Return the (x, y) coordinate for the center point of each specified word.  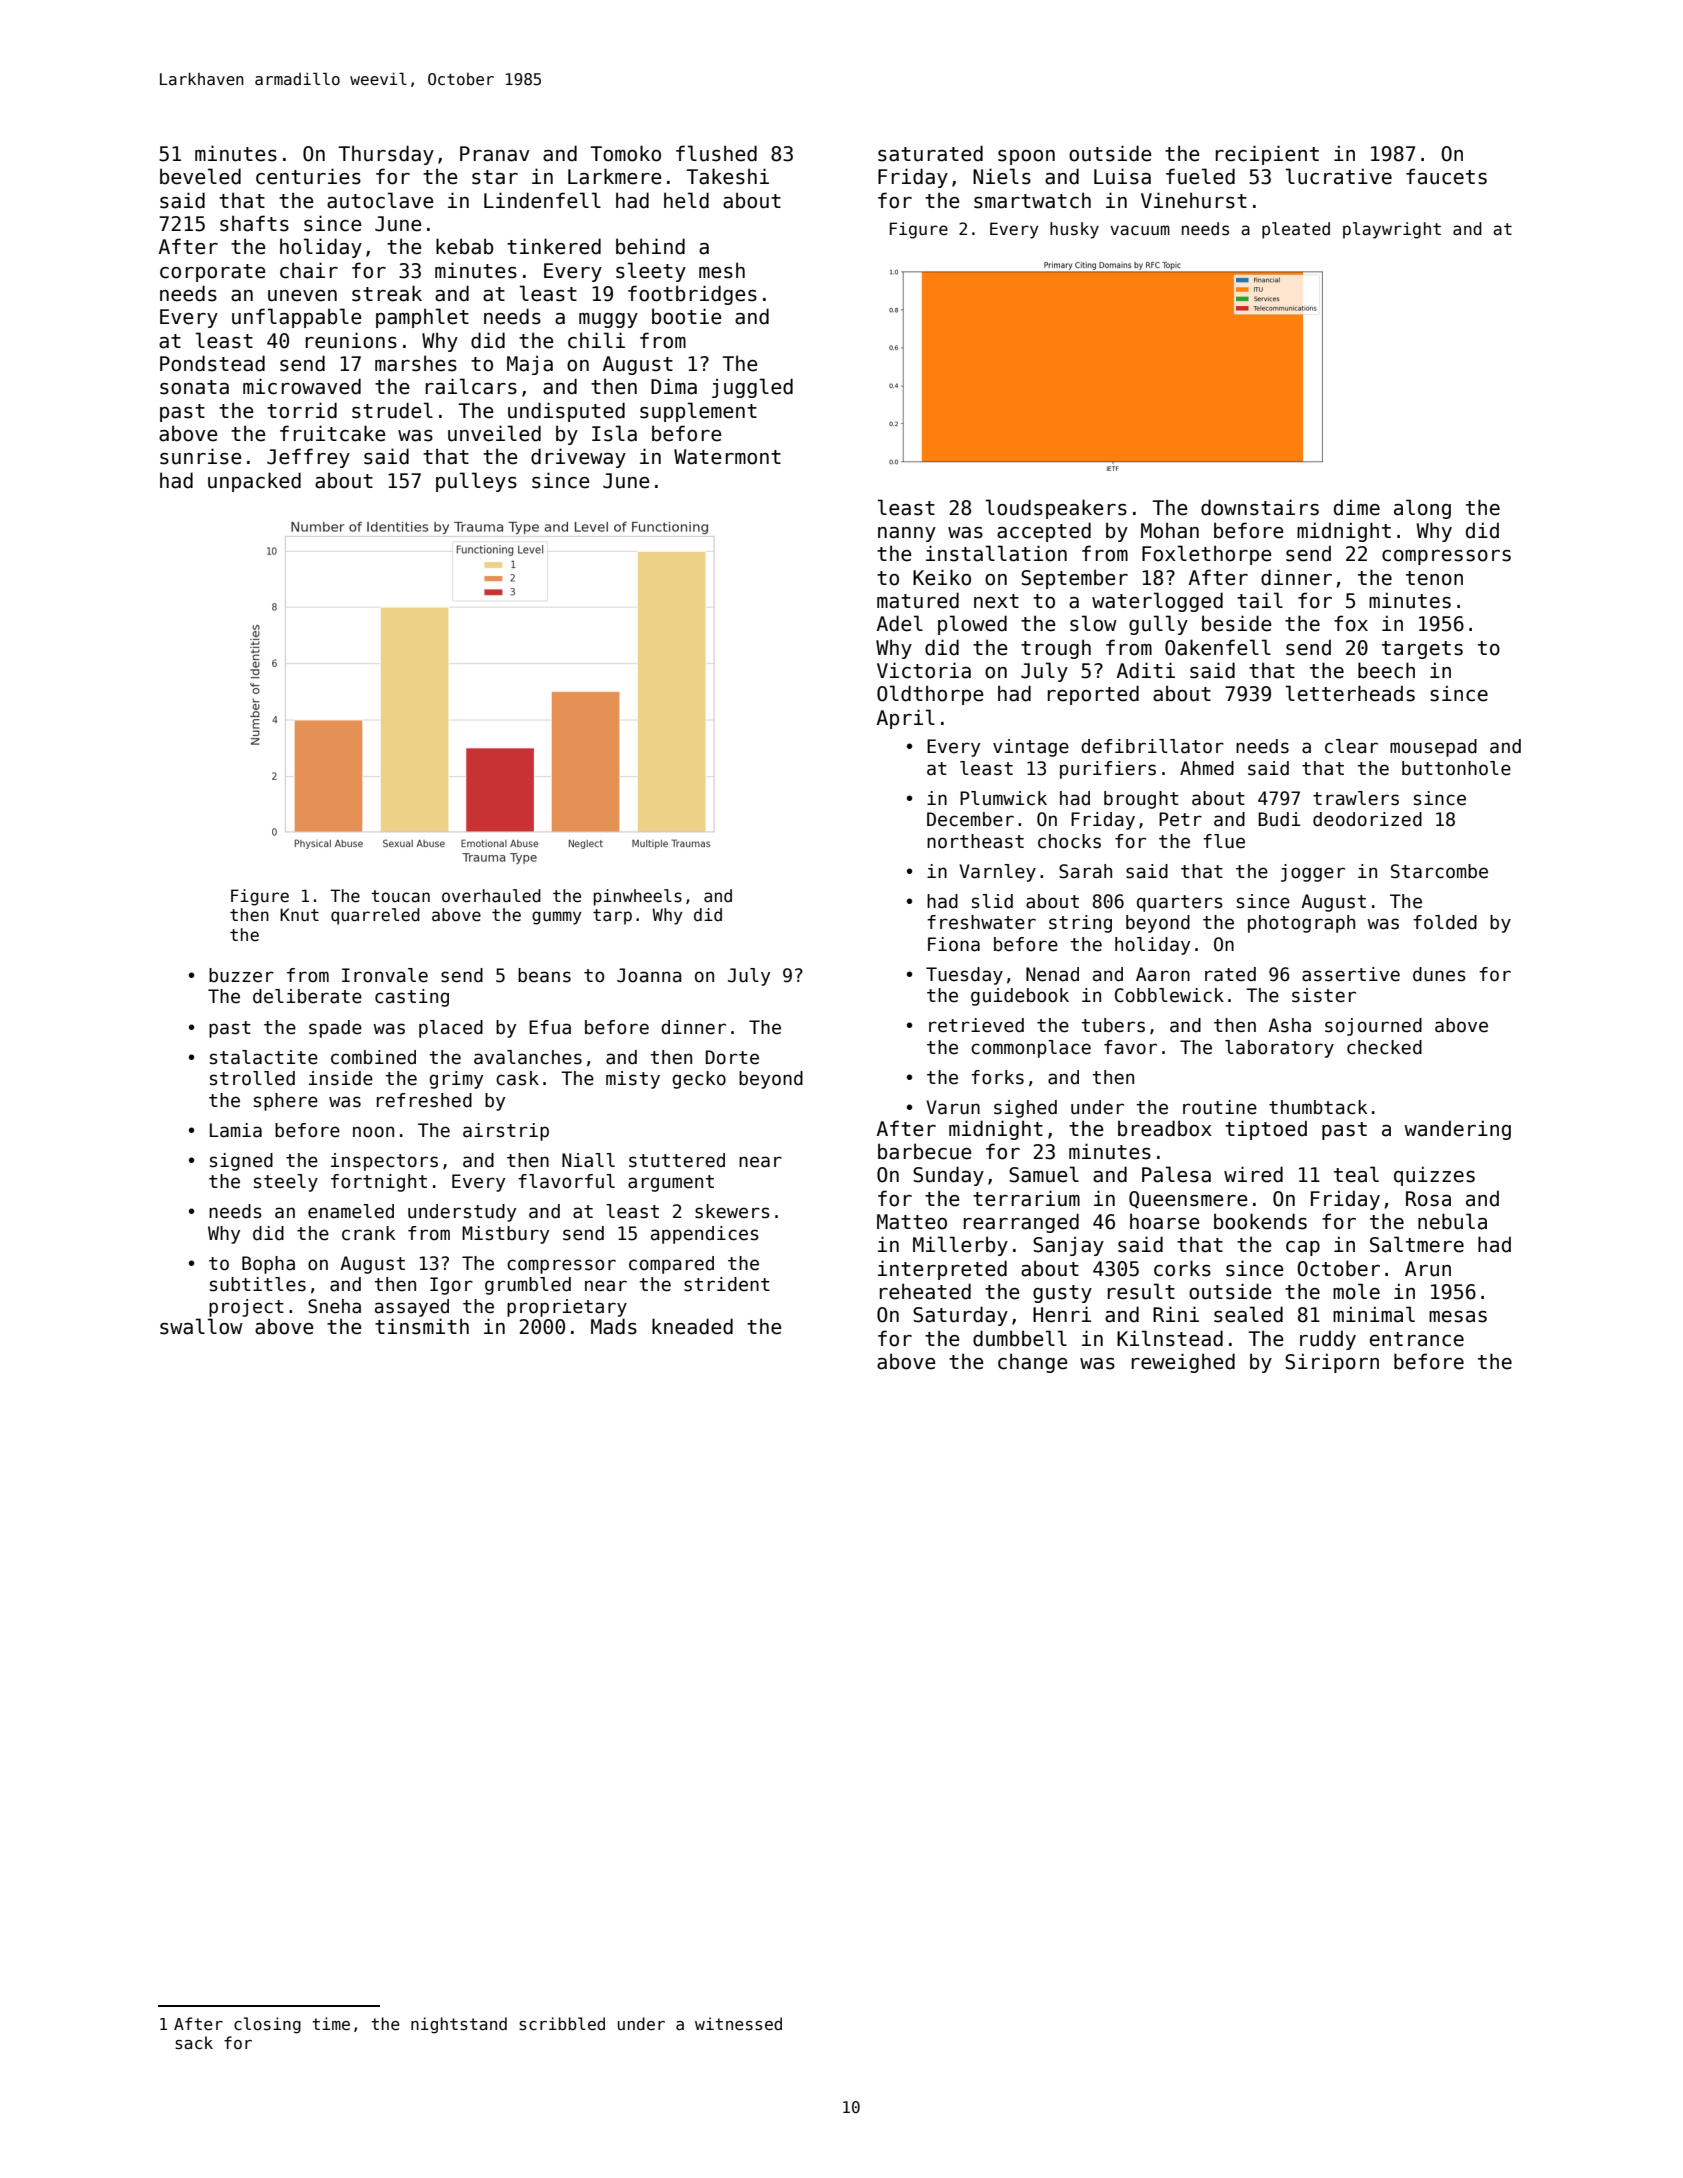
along (1422, 509)
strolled (252, 1078)
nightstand (459, 2025)
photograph (1301, 924)
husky (1074, 230)
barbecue (925, 1151)
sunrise (201, 456)
